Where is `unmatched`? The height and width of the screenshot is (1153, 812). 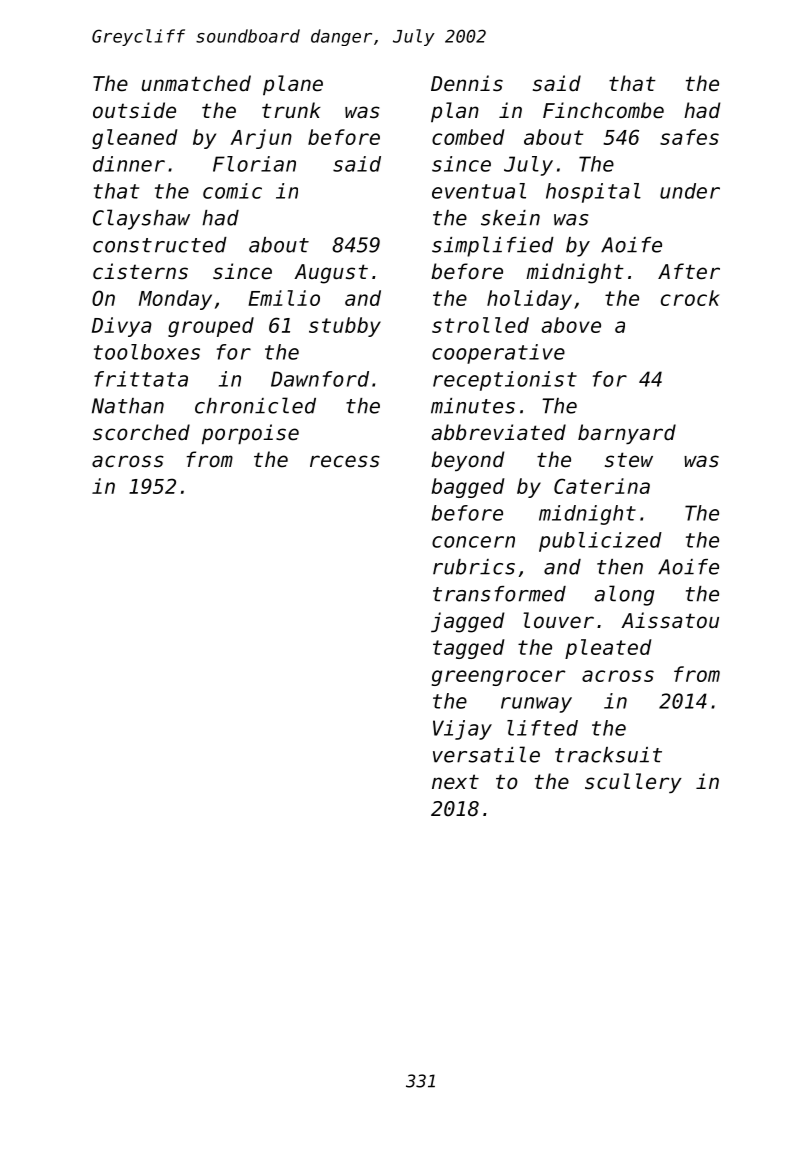 unmatched is located at coordinates (196, 83).
